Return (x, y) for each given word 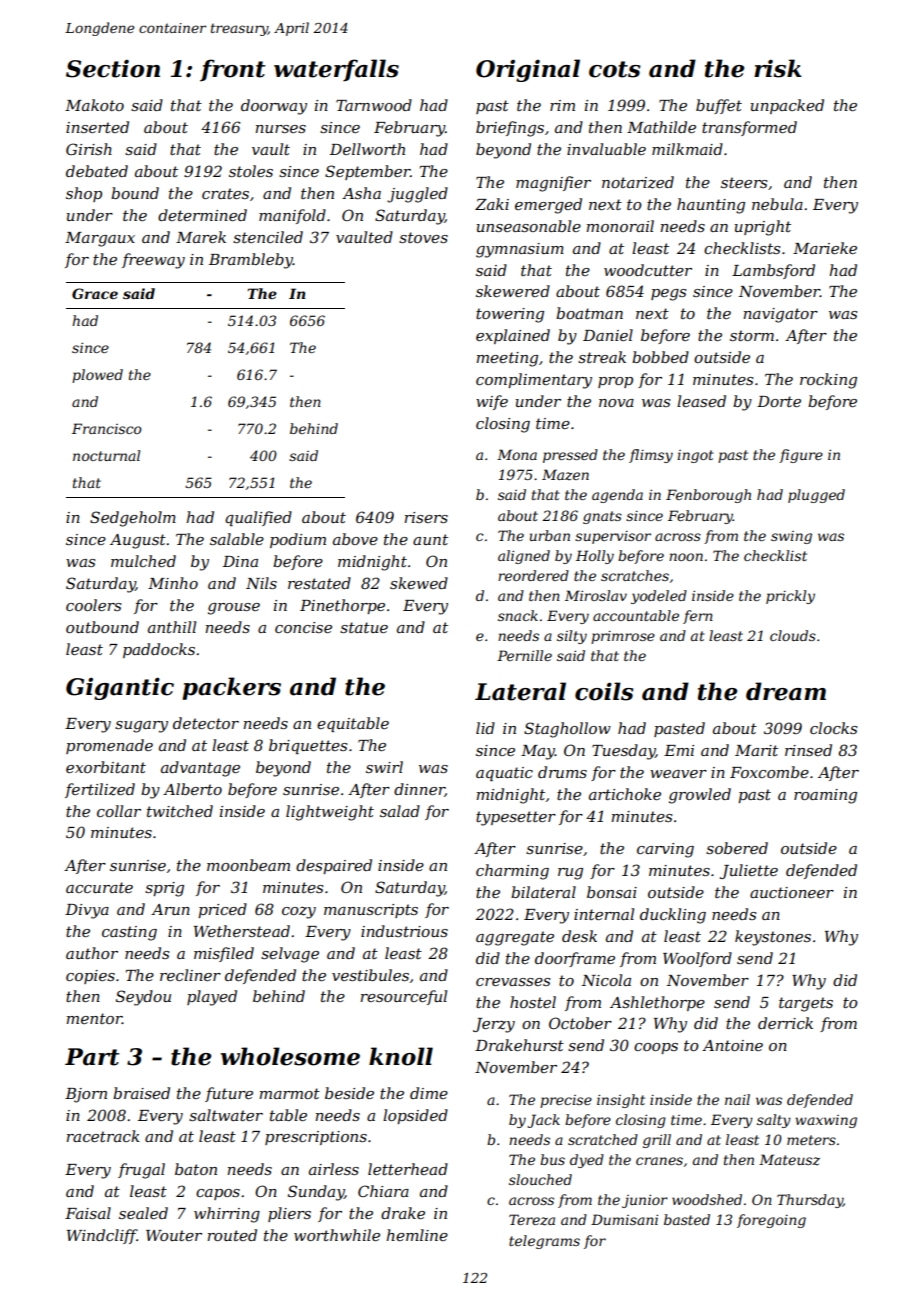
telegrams (544, 1242)
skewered (513, 291)
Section (113, 69)
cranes (659, 1161)
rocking (828, 381)
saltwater (226, 1115)
